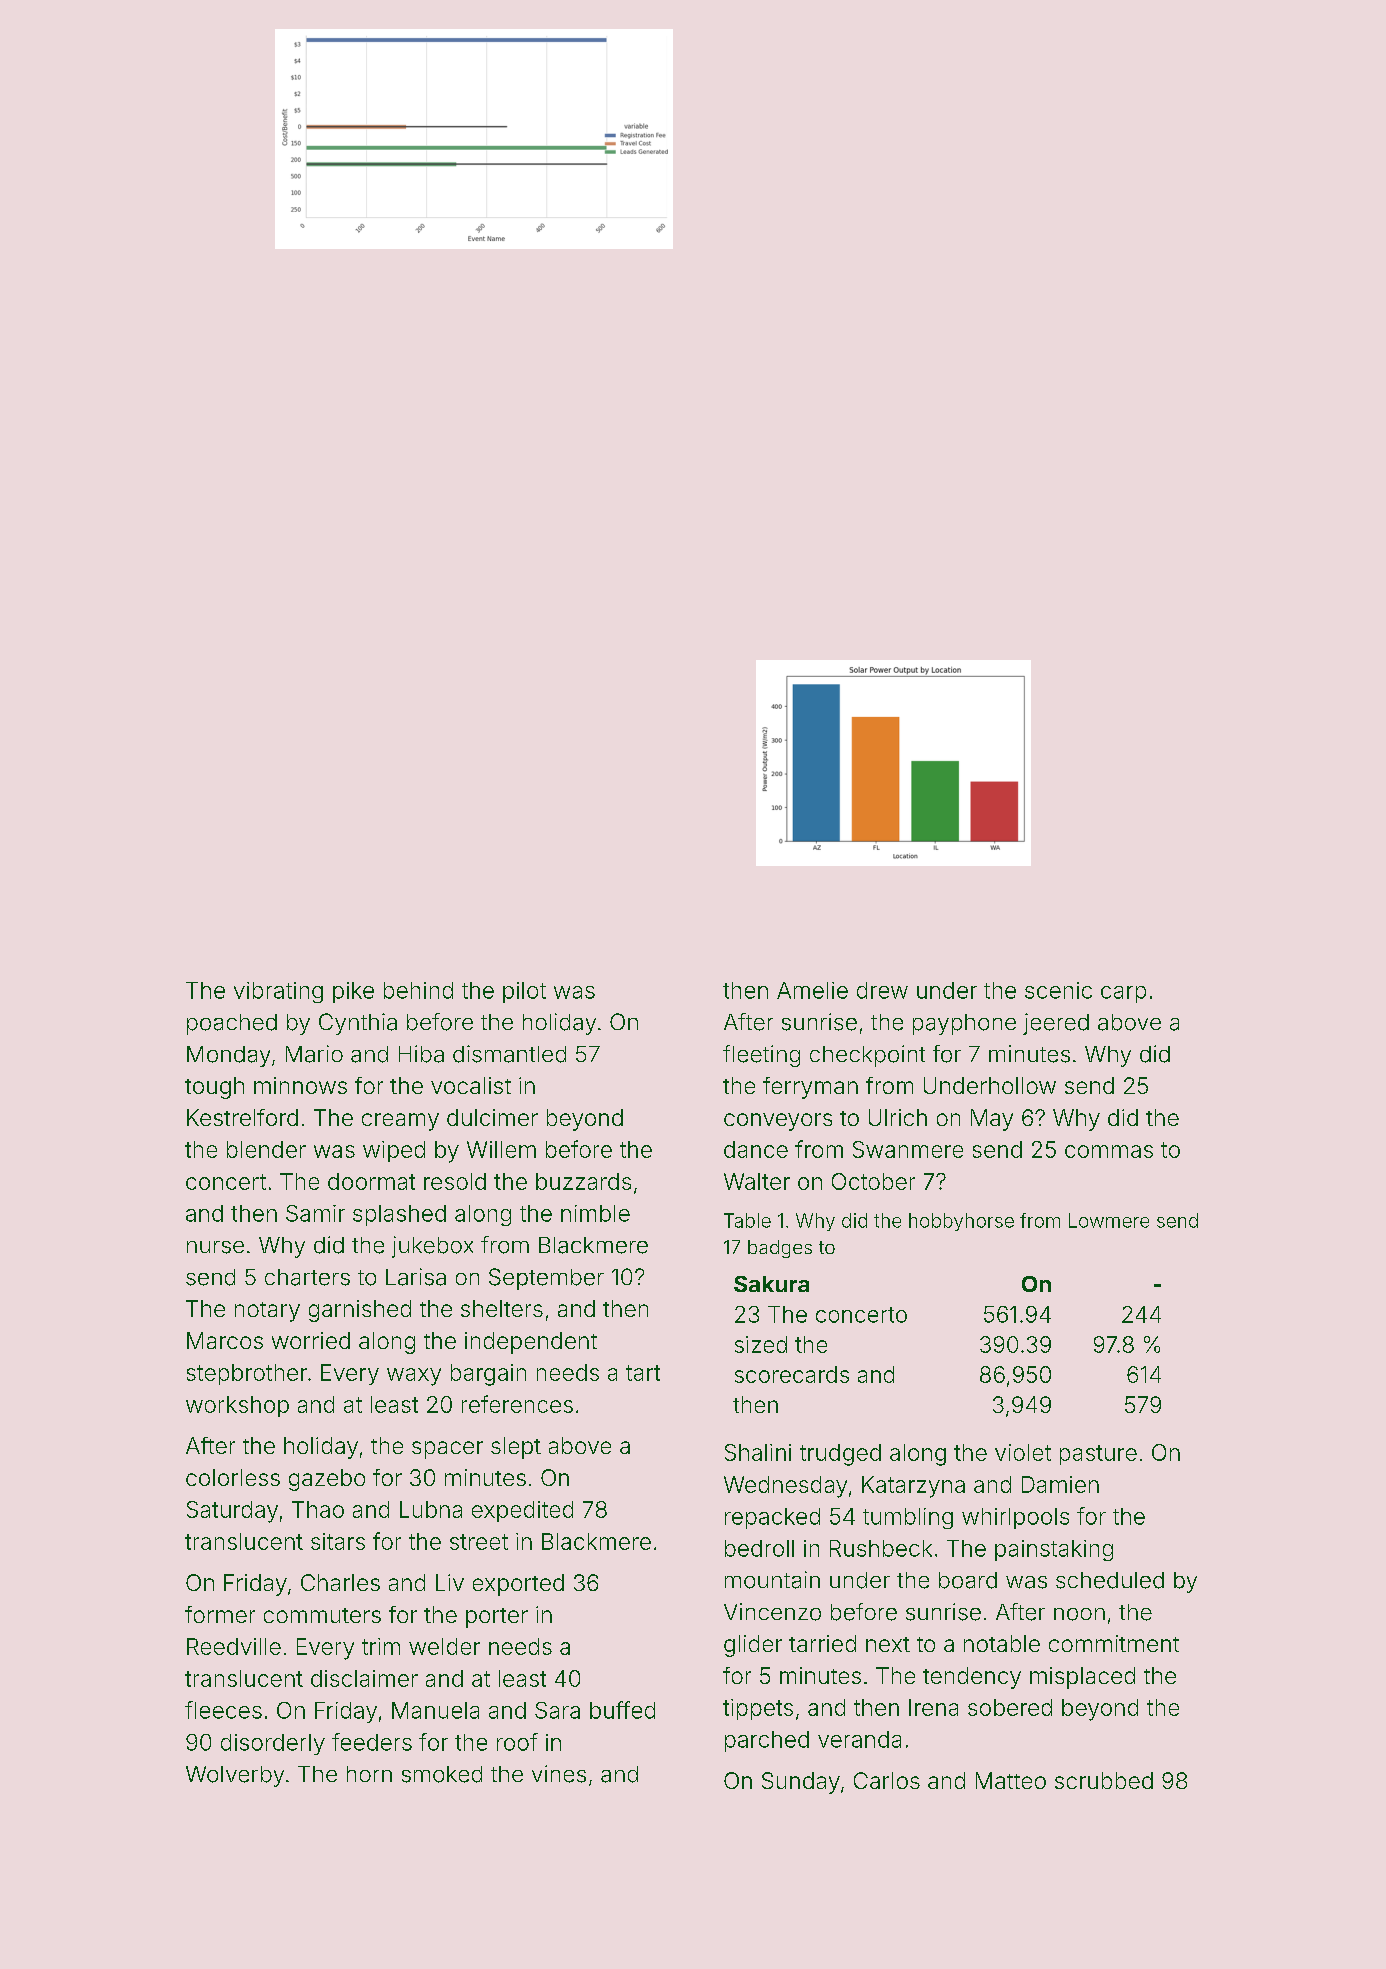 This document has width=1386, height=1969. What do you see at coordinates (400, 1122) in the document?
I see `creamy` at bounding box center [400, 1122].
